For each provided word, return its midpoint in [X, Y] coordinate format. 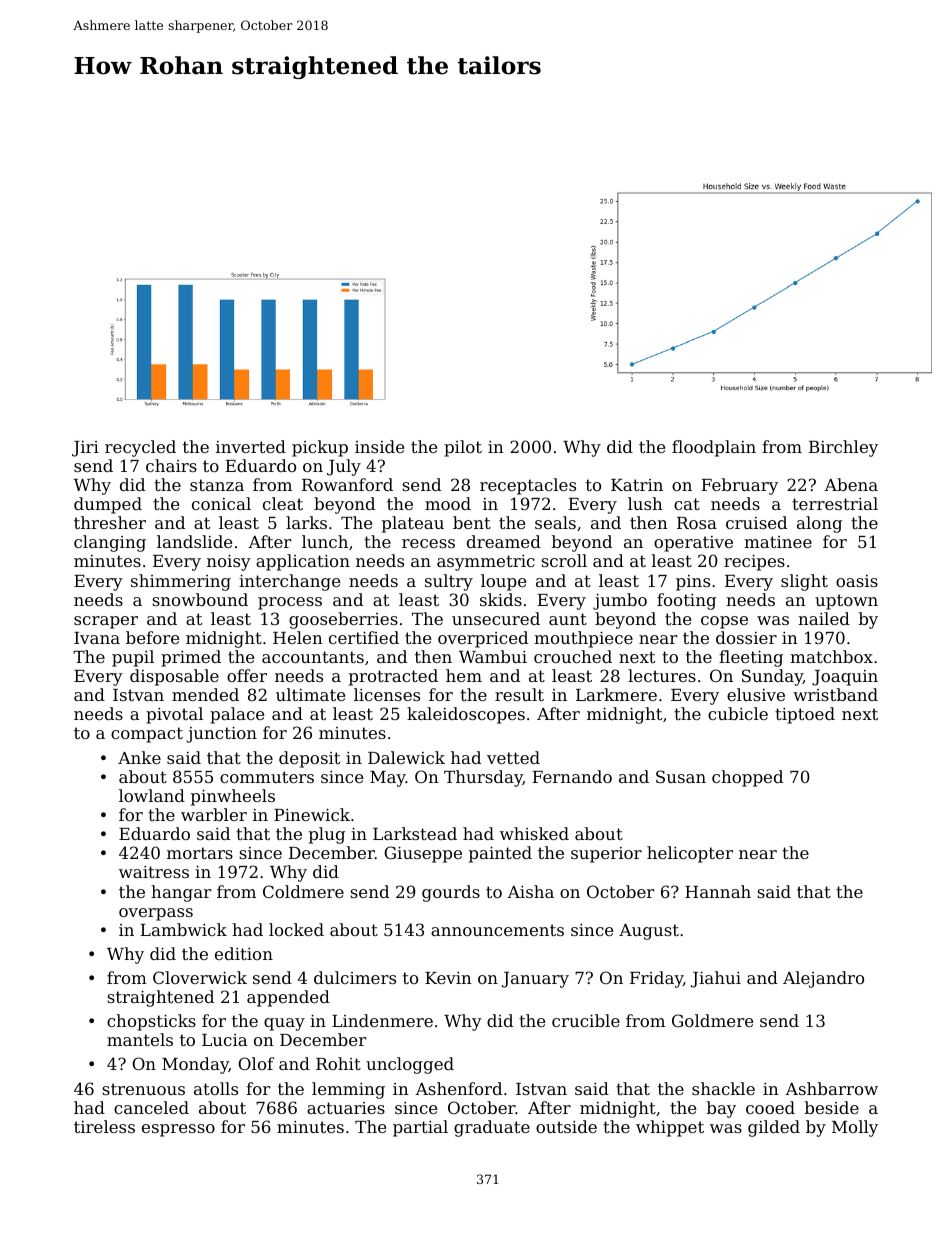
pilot [463, 448]
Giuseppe [423, 854]
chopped [747, 778]
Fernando [572, 776]
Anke [139, 757]
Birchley [843, 448]
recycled [140, 448]
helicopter [690, 854]
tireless [104, 1126]
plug [327, 835]
